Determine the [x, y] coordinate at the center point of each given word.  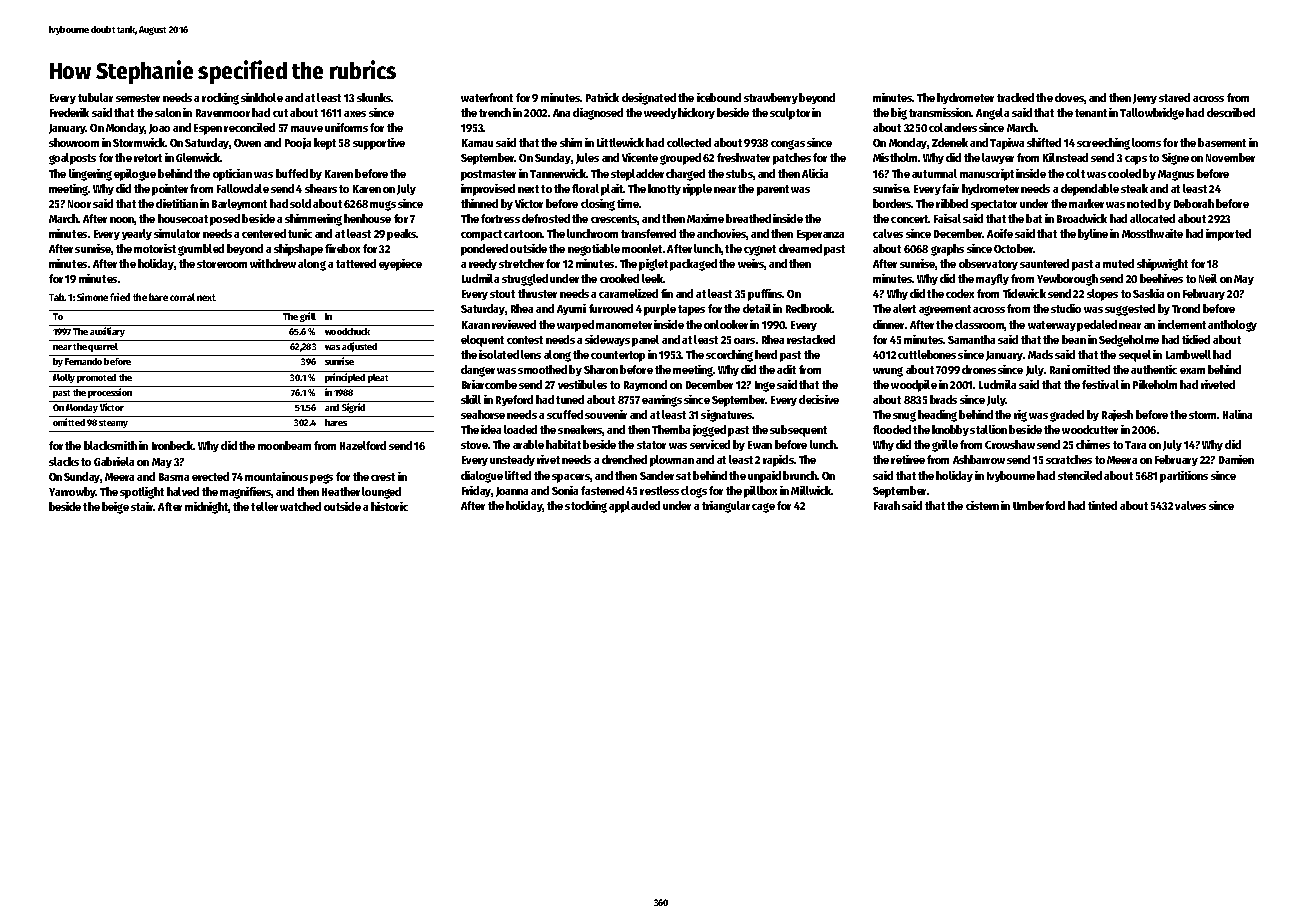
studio [1066, 308]
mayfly [992, 279]
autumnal [934, 173]
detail [757, 308]
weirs [751, 264]
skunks [374, 97]
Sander [657, 475]
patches [792, 159]
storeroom [222, 264]
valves [1190, 505]
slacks [64, 461]
